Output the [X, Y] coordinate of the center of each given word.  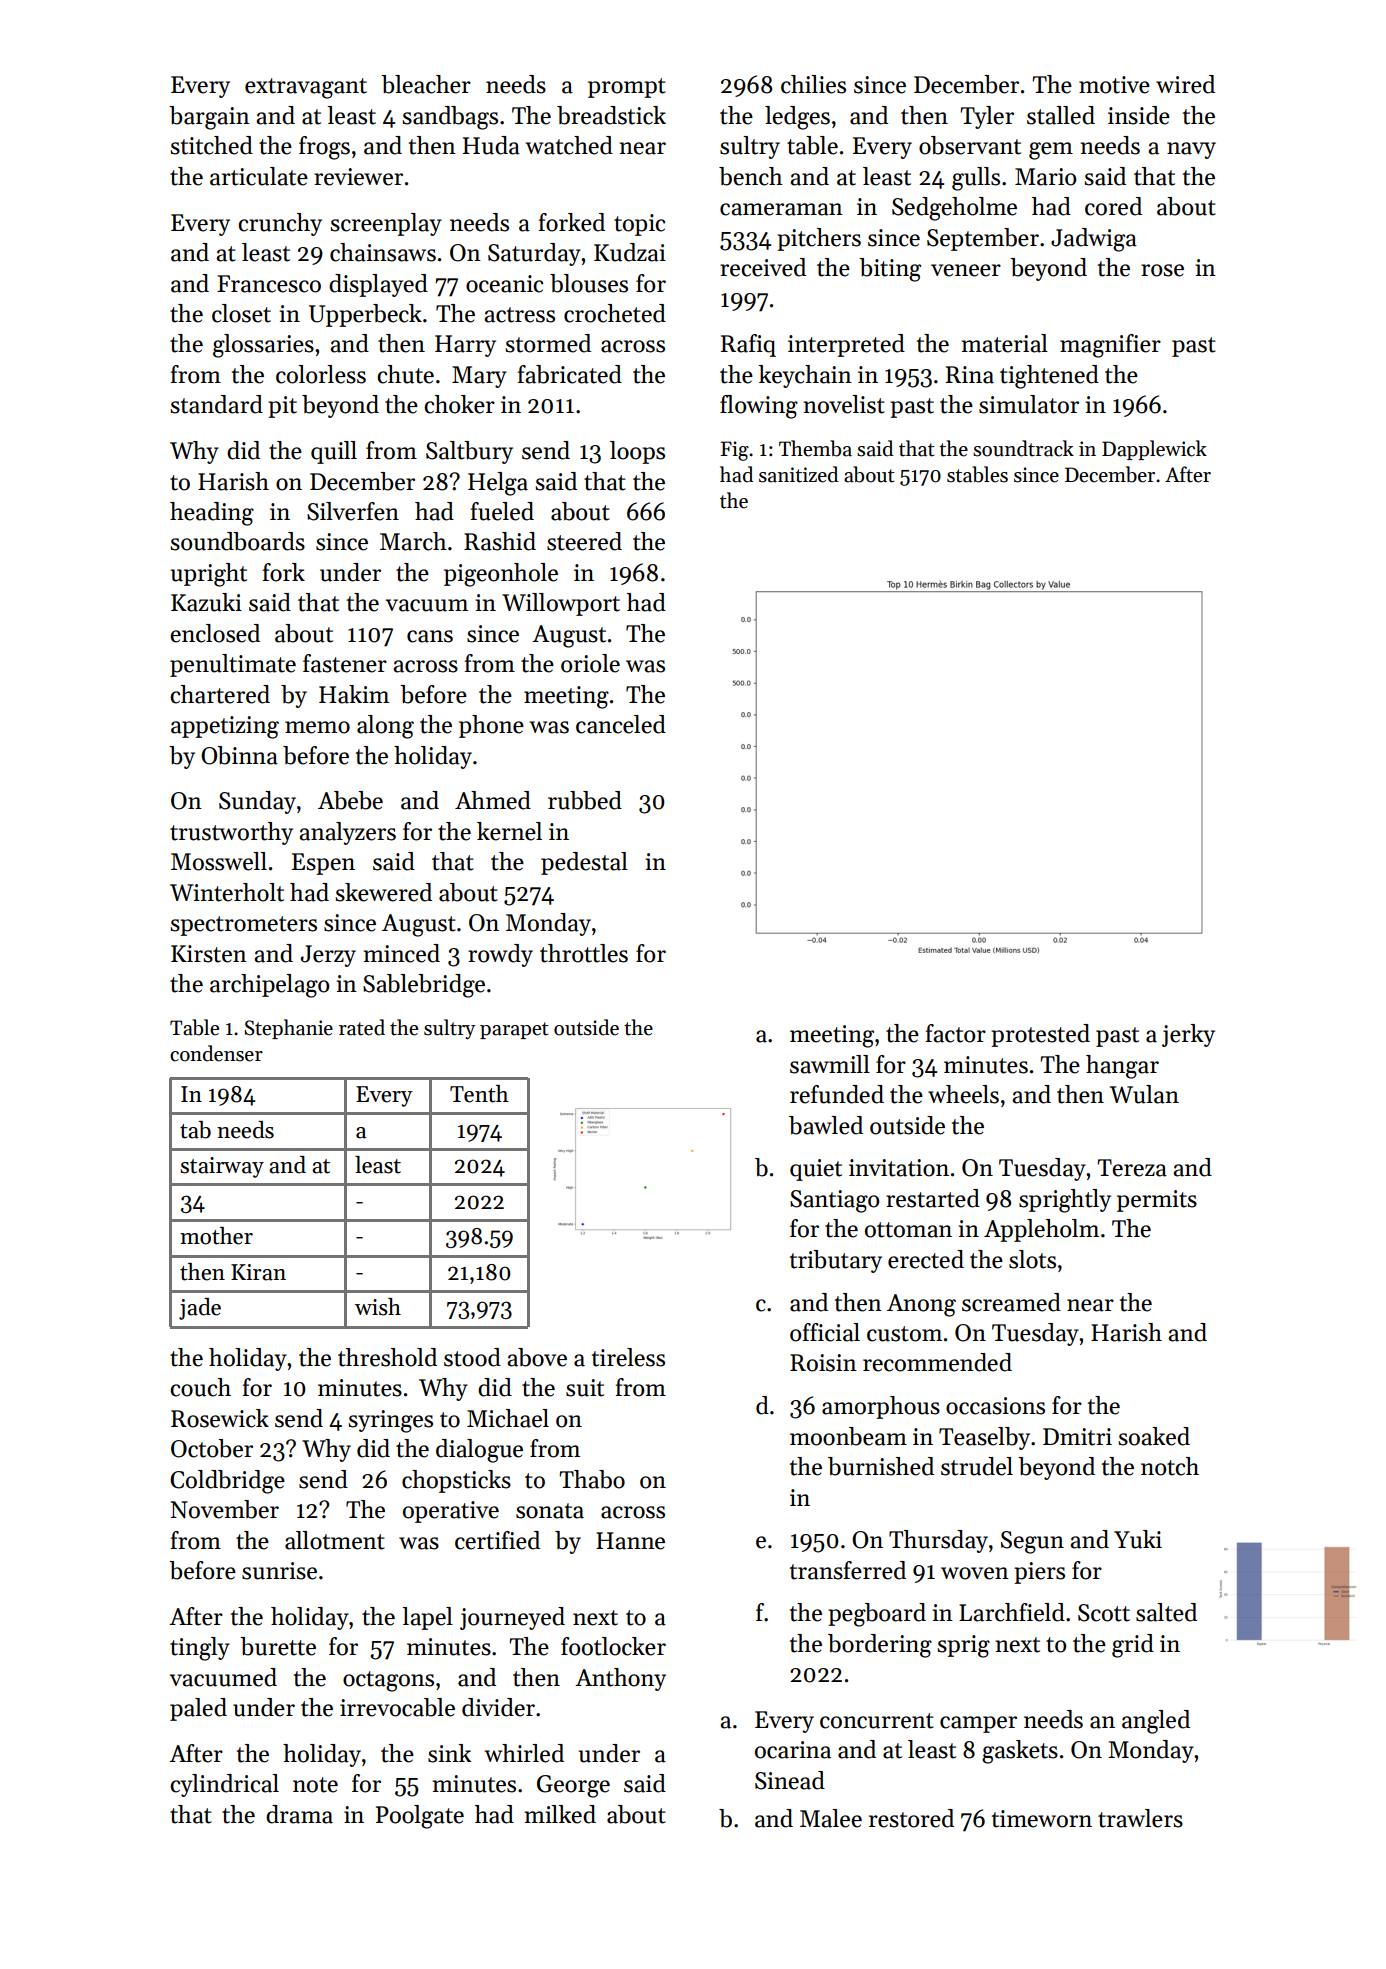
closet [241, 313]
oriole [590, 663]
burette [278, 1646]
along [385, 727]
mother [216, 1236]
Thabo [592, 1479]
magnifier [1110, 346]
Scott [1104, 1613]
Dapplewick [1154, 450]
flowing [759, 407]
